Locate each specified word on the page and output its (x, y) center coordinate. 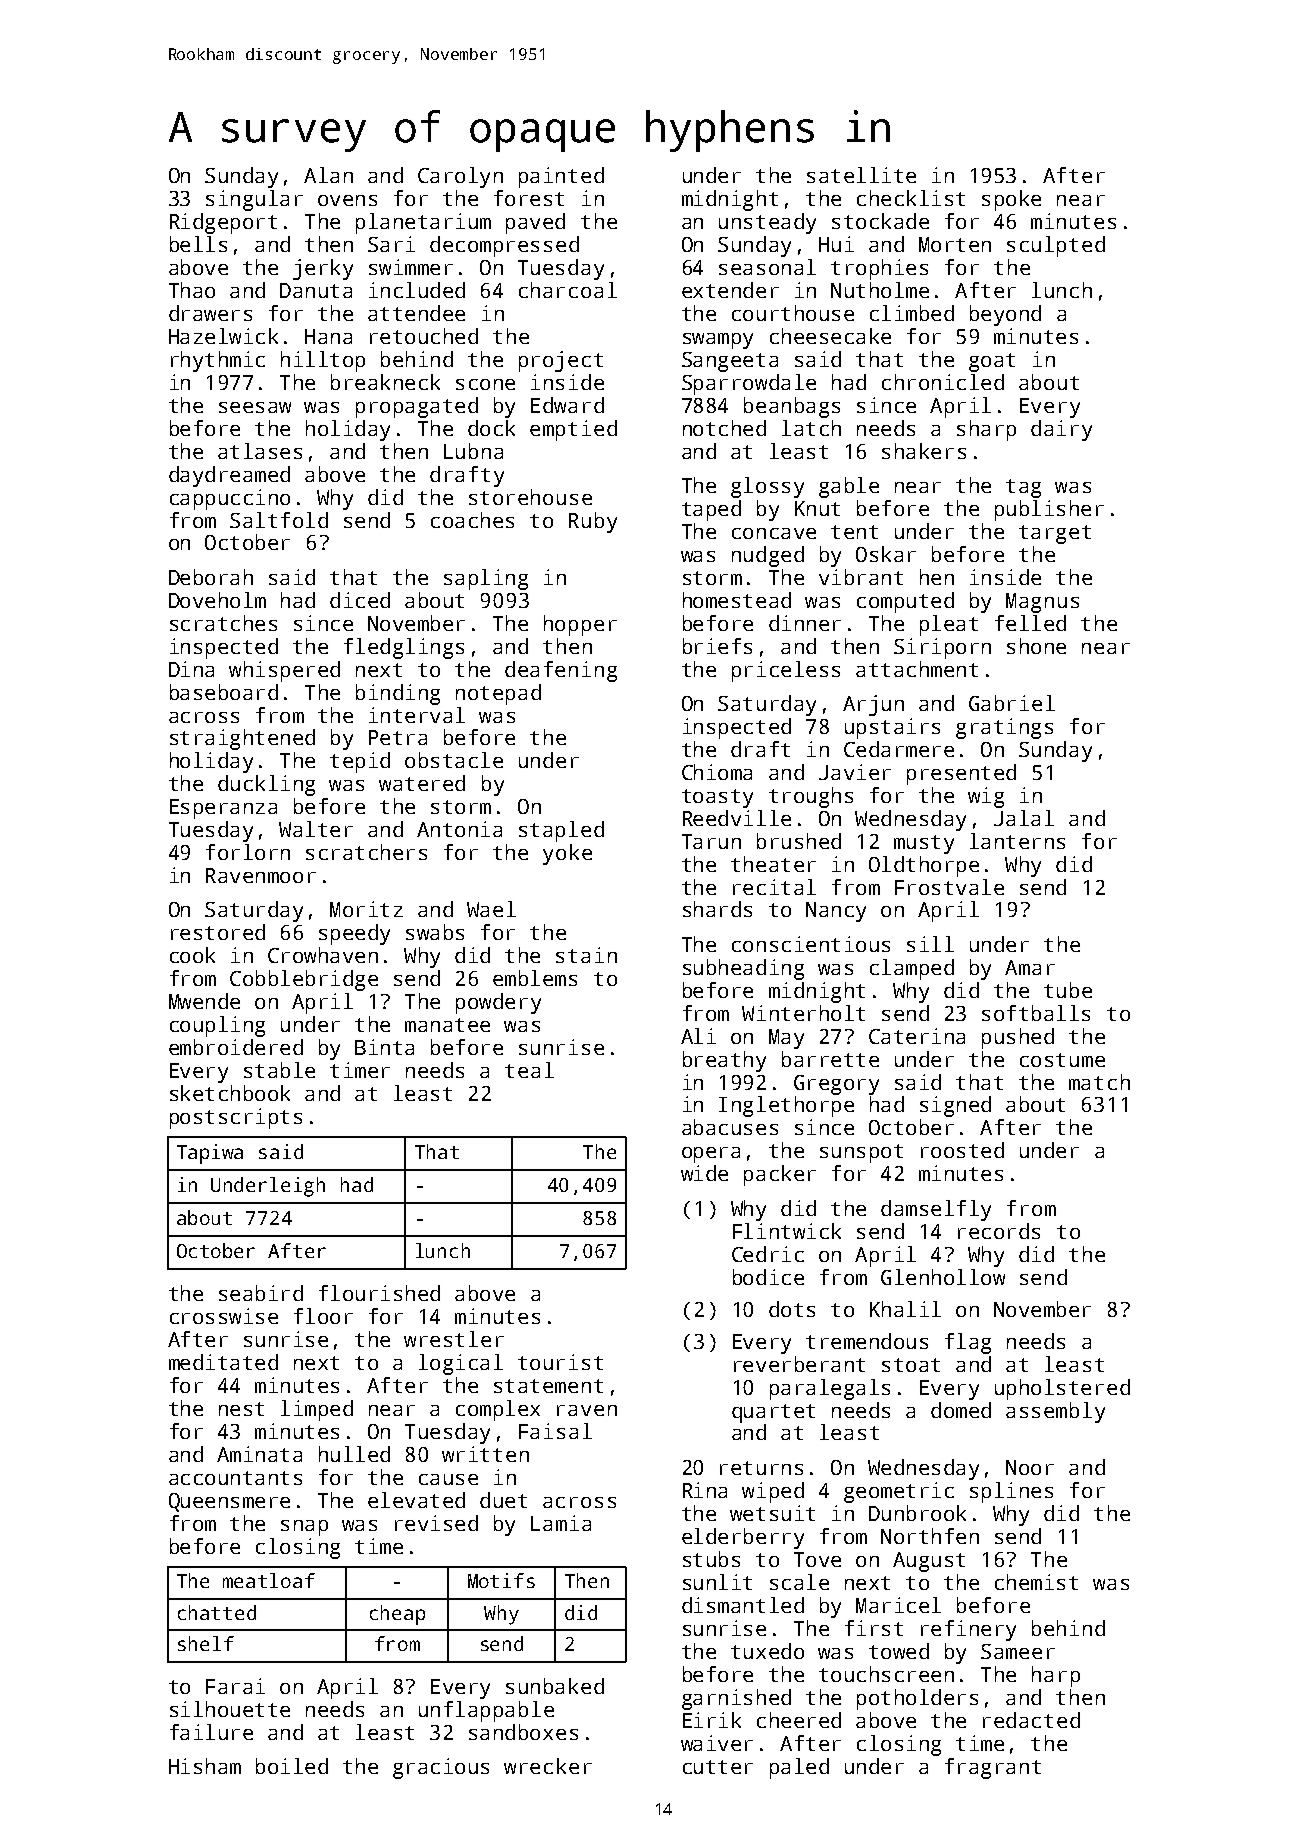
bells (198, 244)
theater (773, 864)
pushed (1018, 1038)
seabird (261, 1293)
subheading (743, 969)
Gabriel (1012, 703)
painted (561, 177)
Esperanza (223, 809)
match (1099, 1082)
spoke (1011, 200)
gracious (441, 1768)
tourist (560, 1362)
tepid (360, 762)
